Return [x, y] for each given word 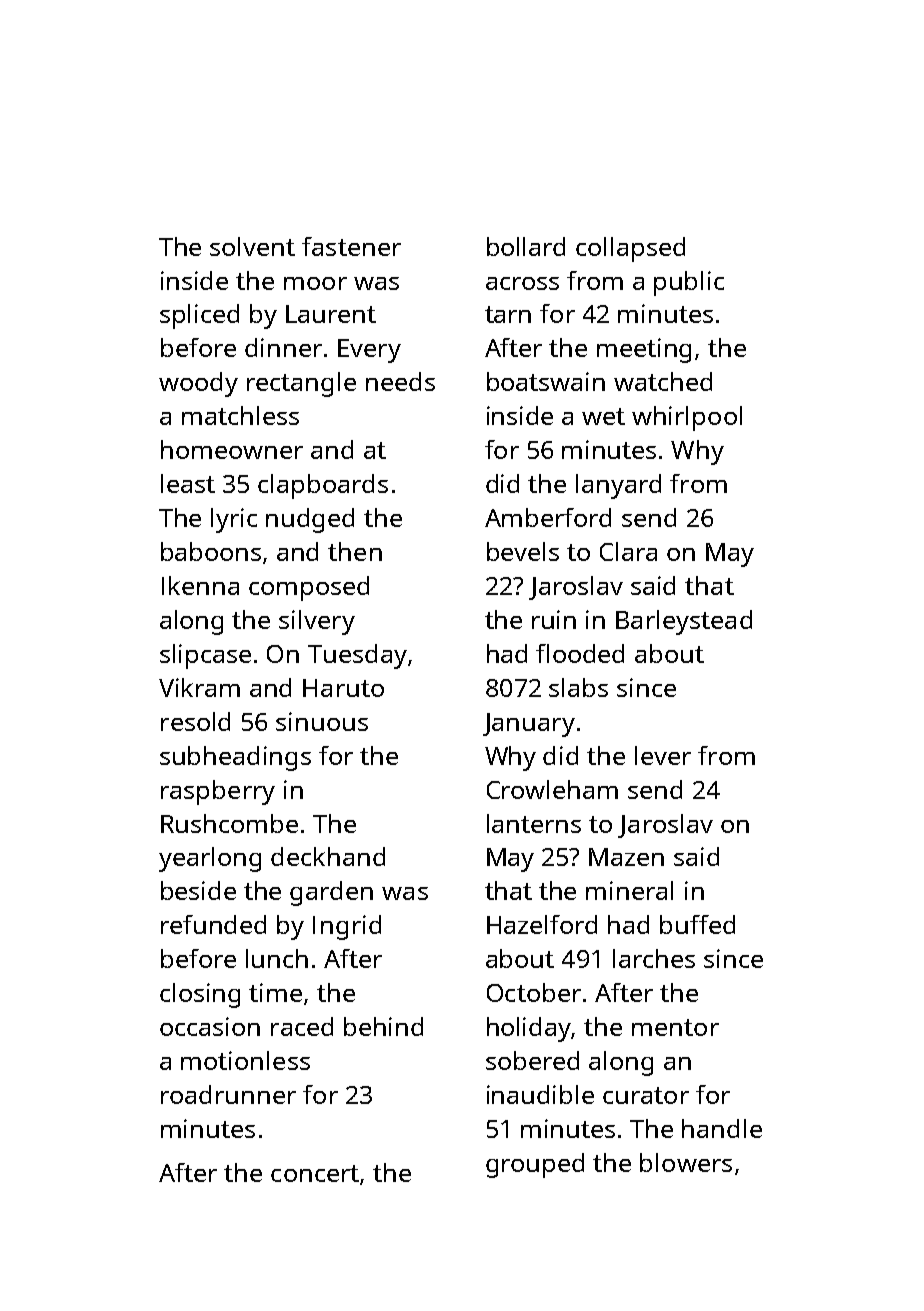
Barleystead [684, 622]
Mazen [626, 857]
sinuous [322, 721]
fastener [351, 246]
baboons [211, 551]
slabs [578, 687]
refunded [213, 924]
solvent [252, 246]
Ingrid [347, 927]
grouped [535, 1165]
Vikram [199, 687]
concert [315, 1173]
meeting [644, 350]
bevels [523, 551]
